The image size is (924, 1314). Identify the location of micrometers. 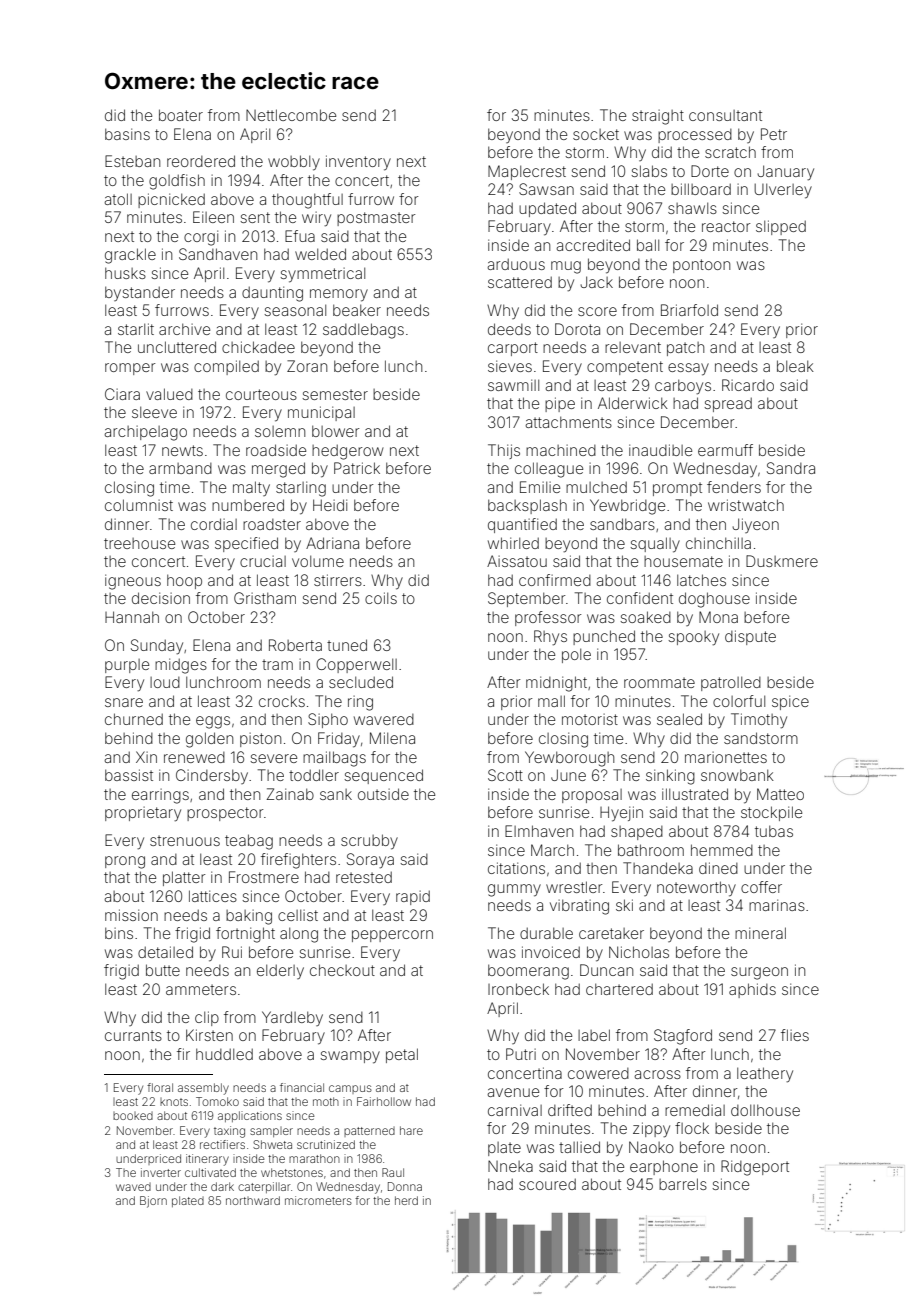
(318, 1200).
